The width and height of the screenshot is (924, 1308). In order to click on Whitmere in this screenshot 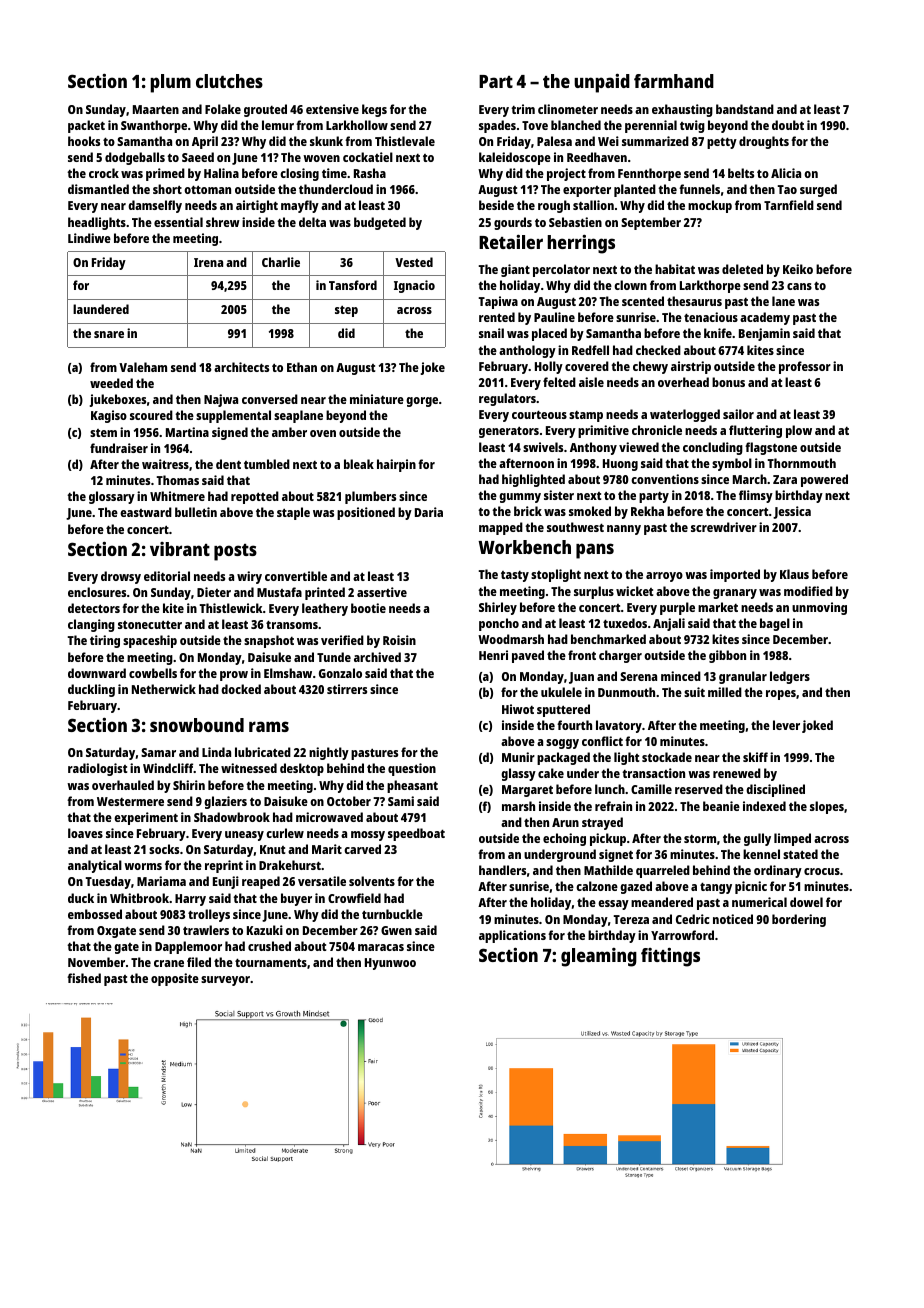, I will do `click(177, 496)`.
